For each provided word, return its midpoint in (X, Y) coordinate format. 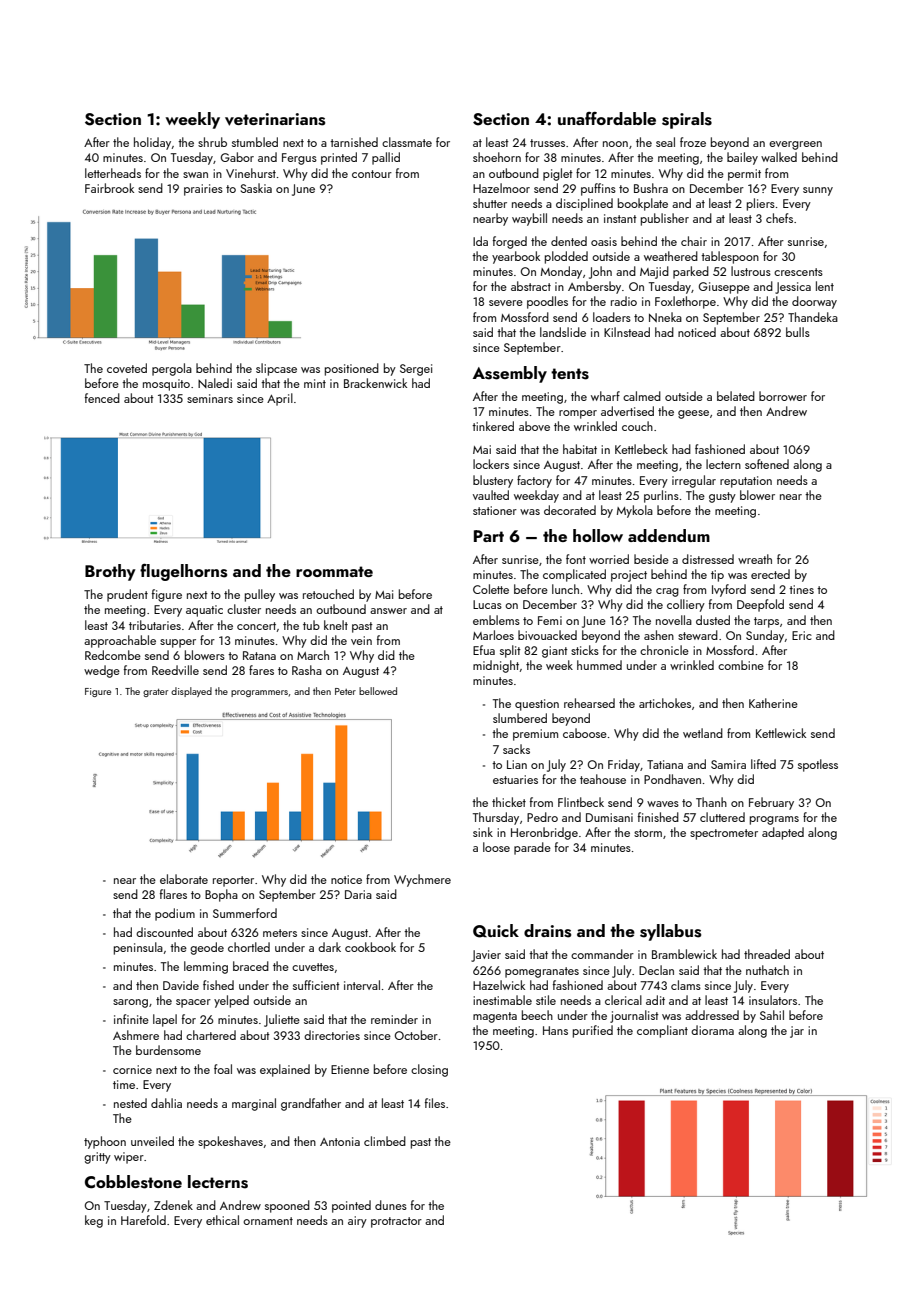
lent (825, 286)
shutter (490, 203)
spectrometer (724, 834)
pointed (351, 1206)
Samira (728, 764)
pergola (172, 369)
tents (570, 374)
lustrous (751, 271)
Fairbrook (109, 188)
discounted (164, 932)
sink (483, 832)
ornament (268, 1221)
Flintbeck (581, 802)
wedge (102, 671)
